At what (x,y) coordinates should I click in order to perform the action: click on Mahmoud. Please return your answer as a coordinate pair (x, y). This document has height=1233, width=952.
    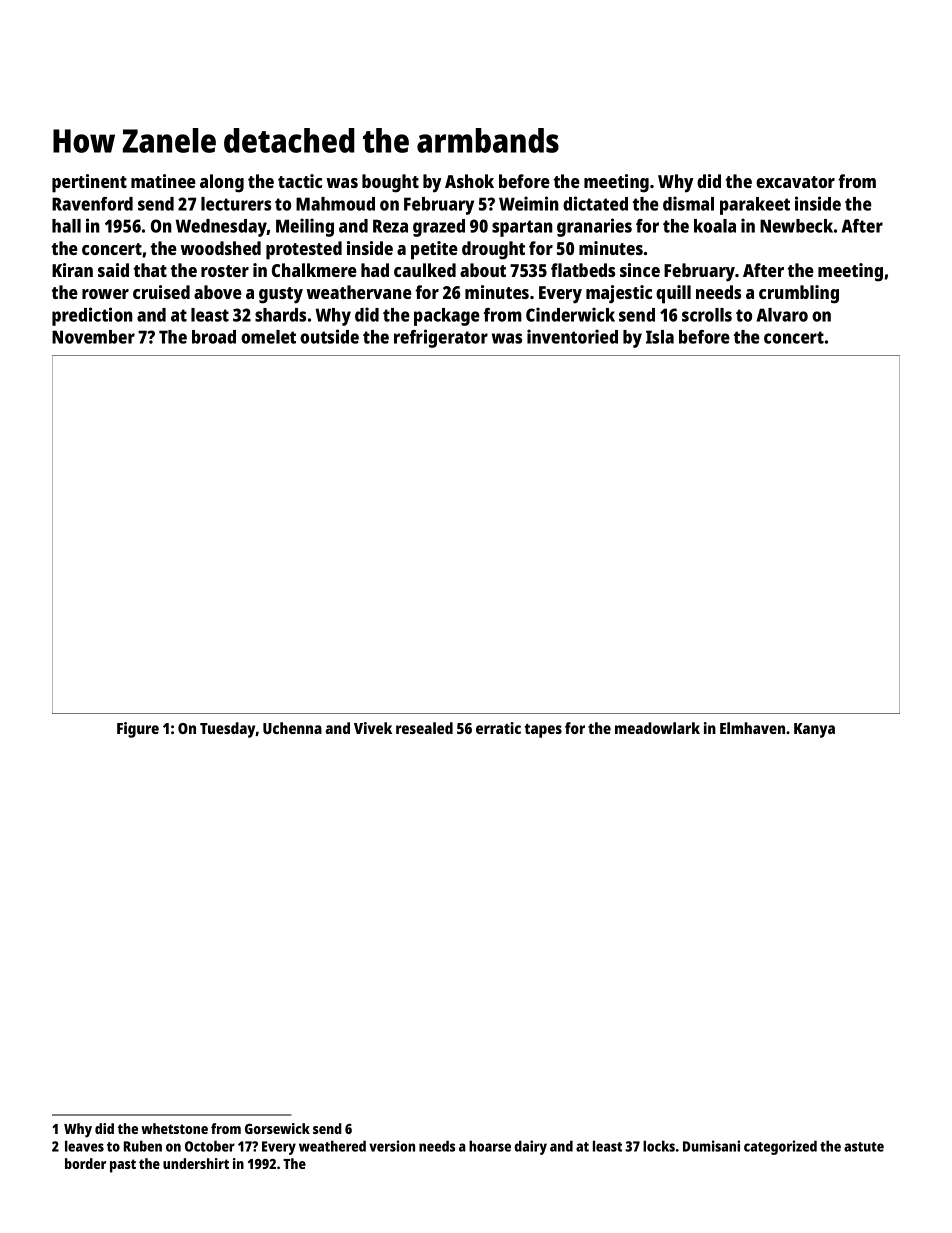
    Looking at the image, I should click on (335, 204).
